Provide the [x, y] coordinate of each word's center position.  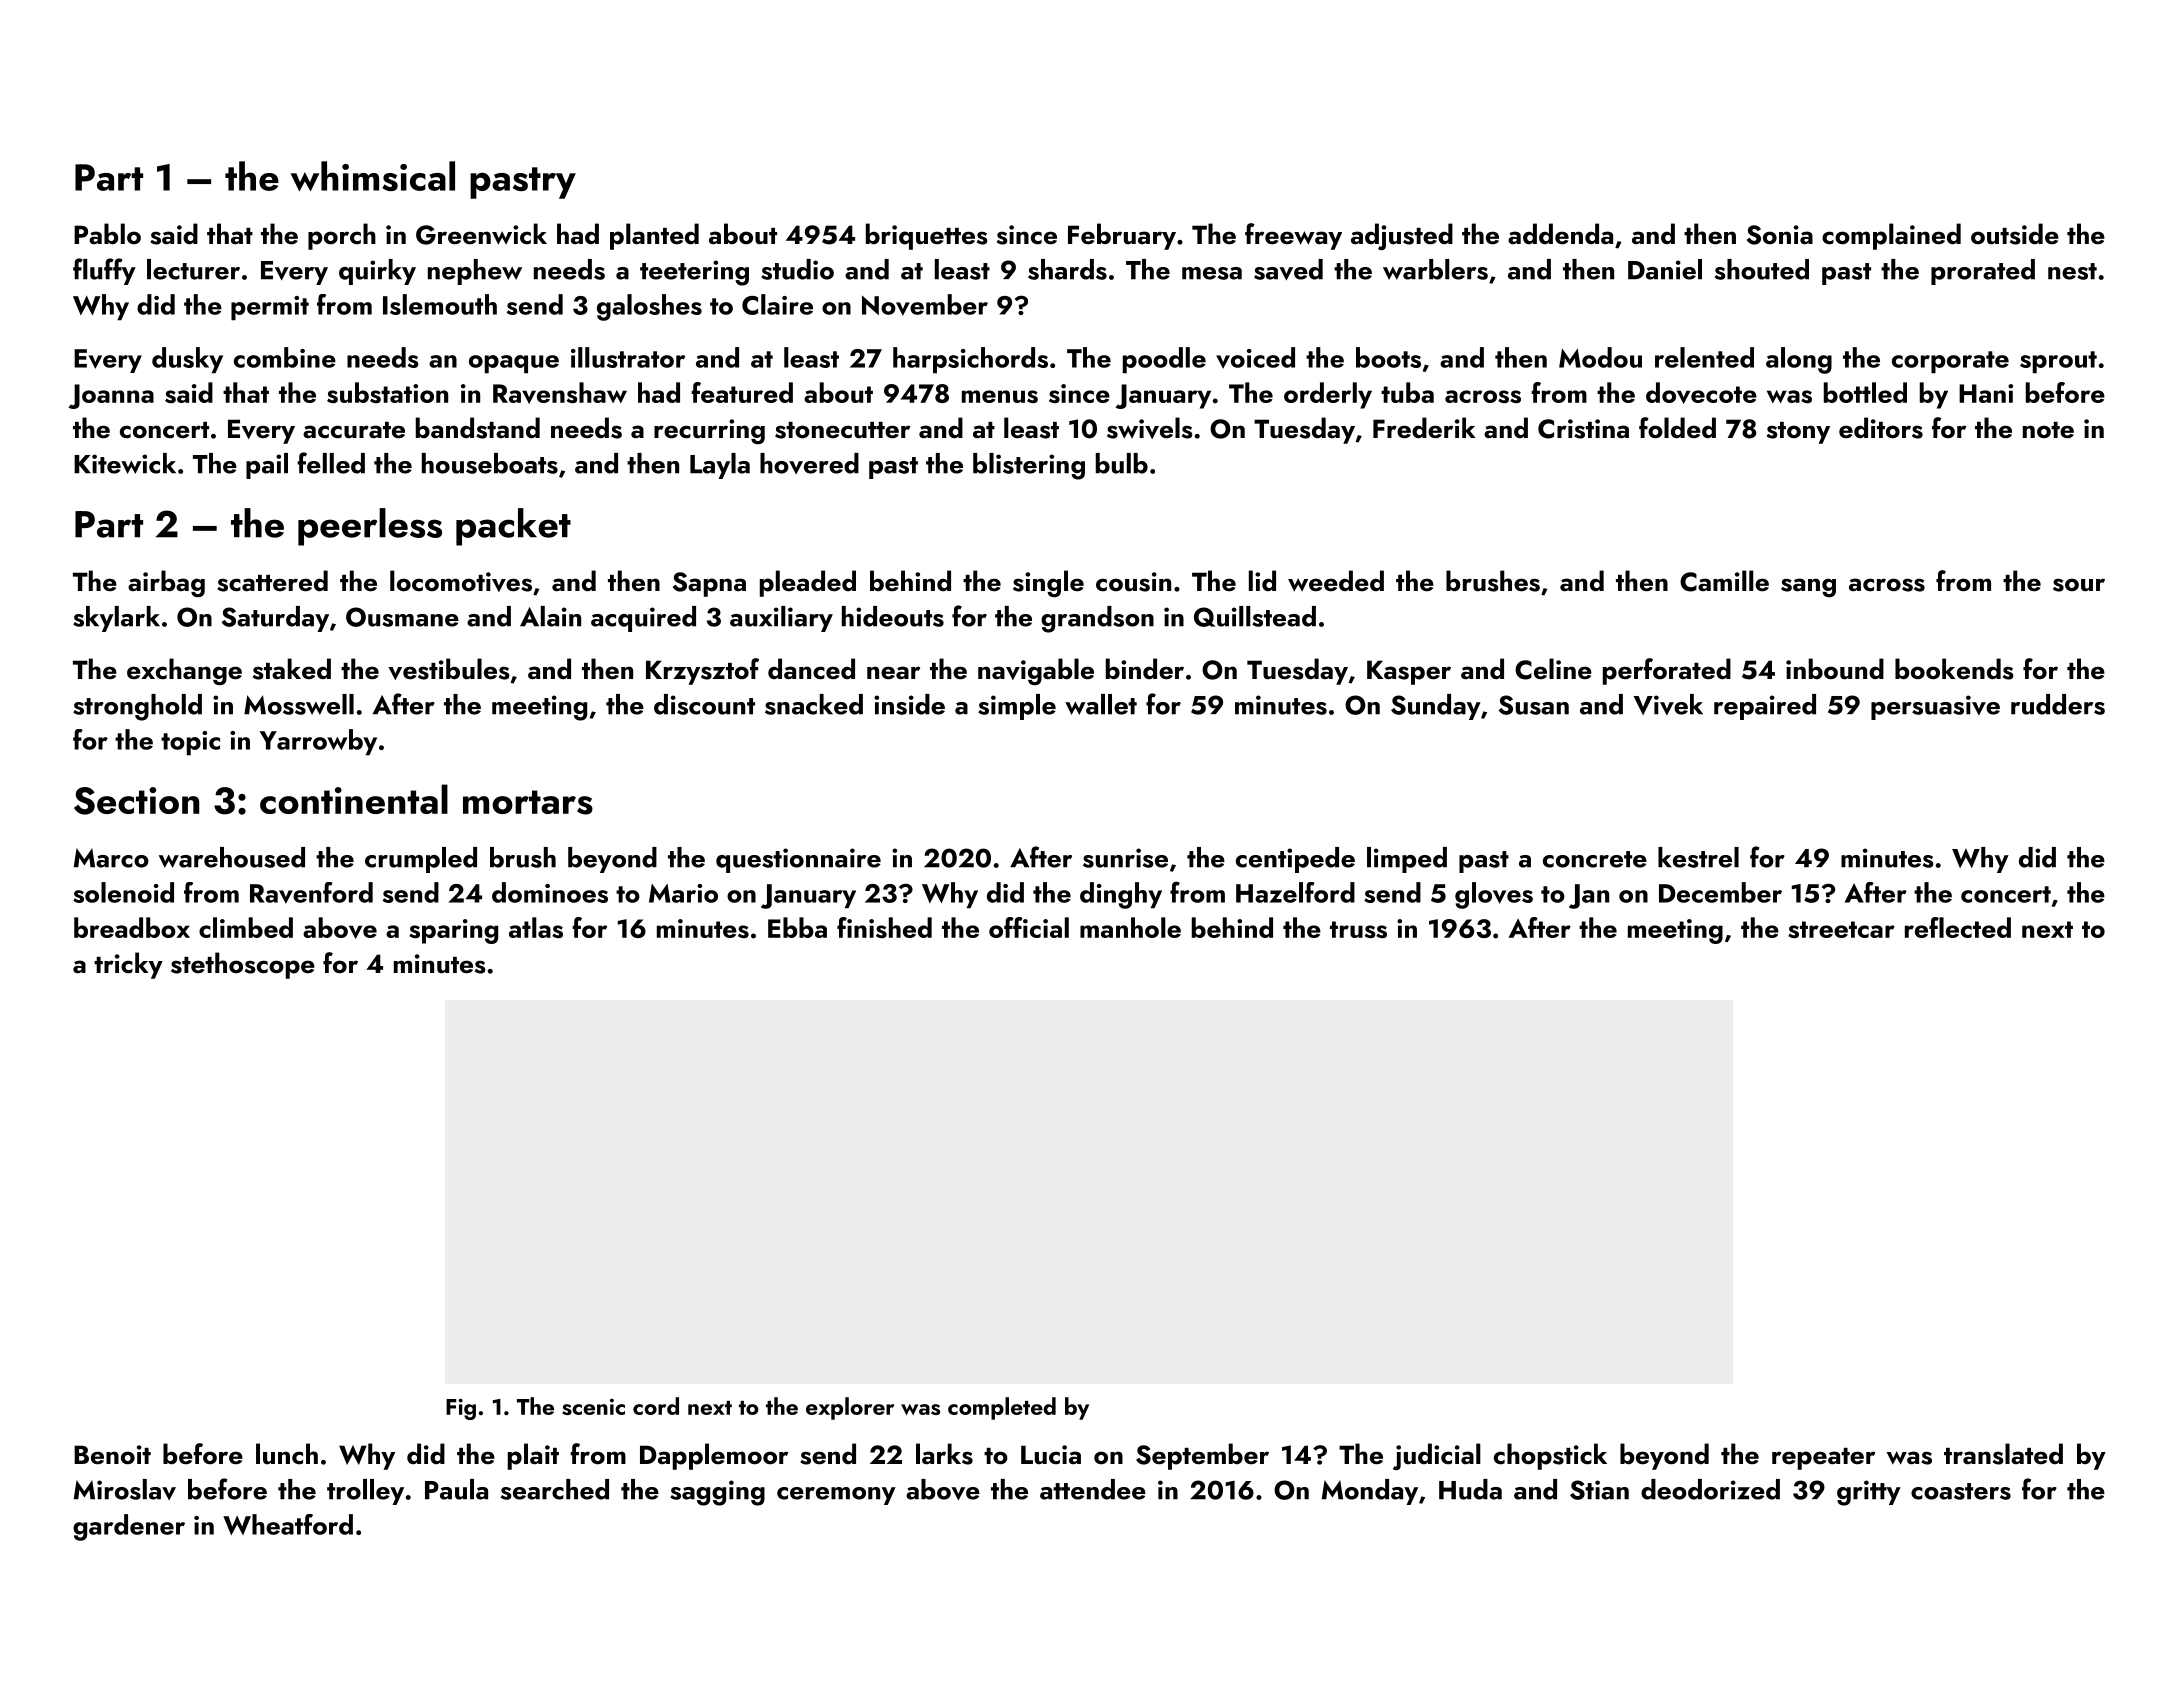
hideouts [893, 616]
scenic [593, 1407]
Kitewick [125, 463]
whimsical [373, 176]
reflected [1958, 927]
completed [1002, 1408]
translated [2003, 1454]
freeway [1293, 236]
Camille [1724, 581]
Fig [461, 1409]
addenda [1560, 234]
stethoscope [243, 965]
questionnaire [798, 860]
